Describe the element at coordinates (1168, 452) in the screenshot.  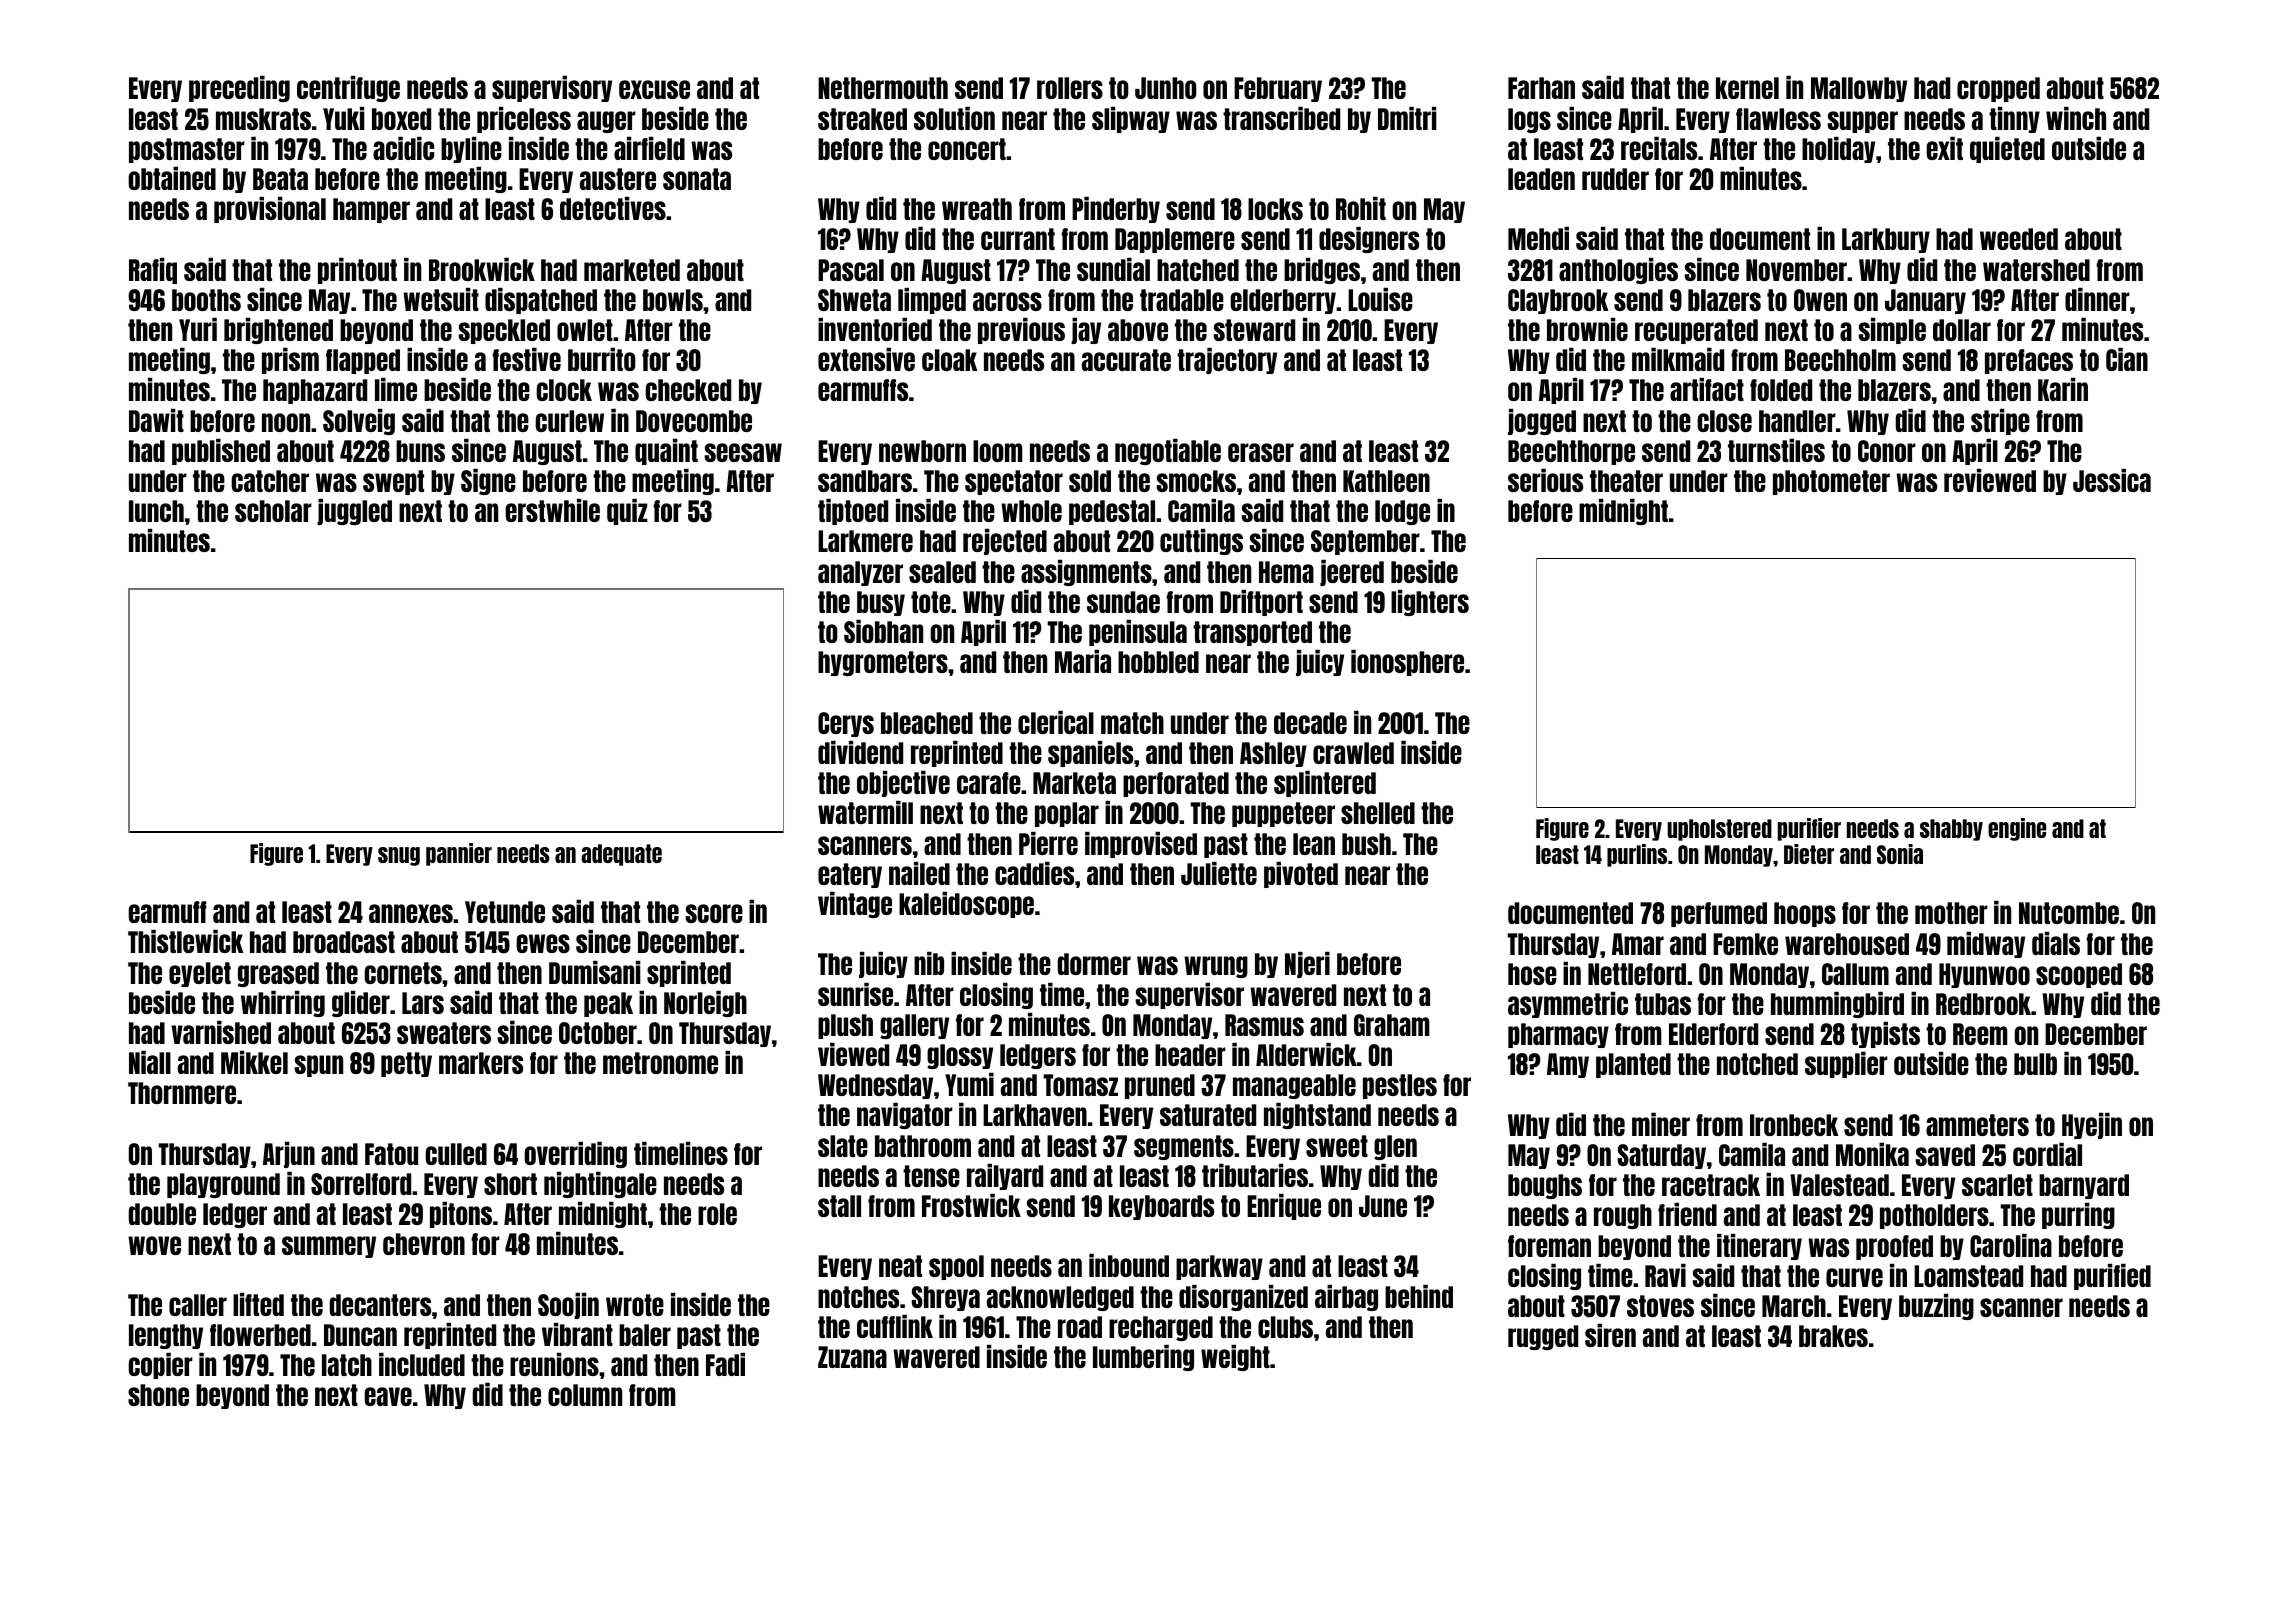
I see `negotiable` at that location.
